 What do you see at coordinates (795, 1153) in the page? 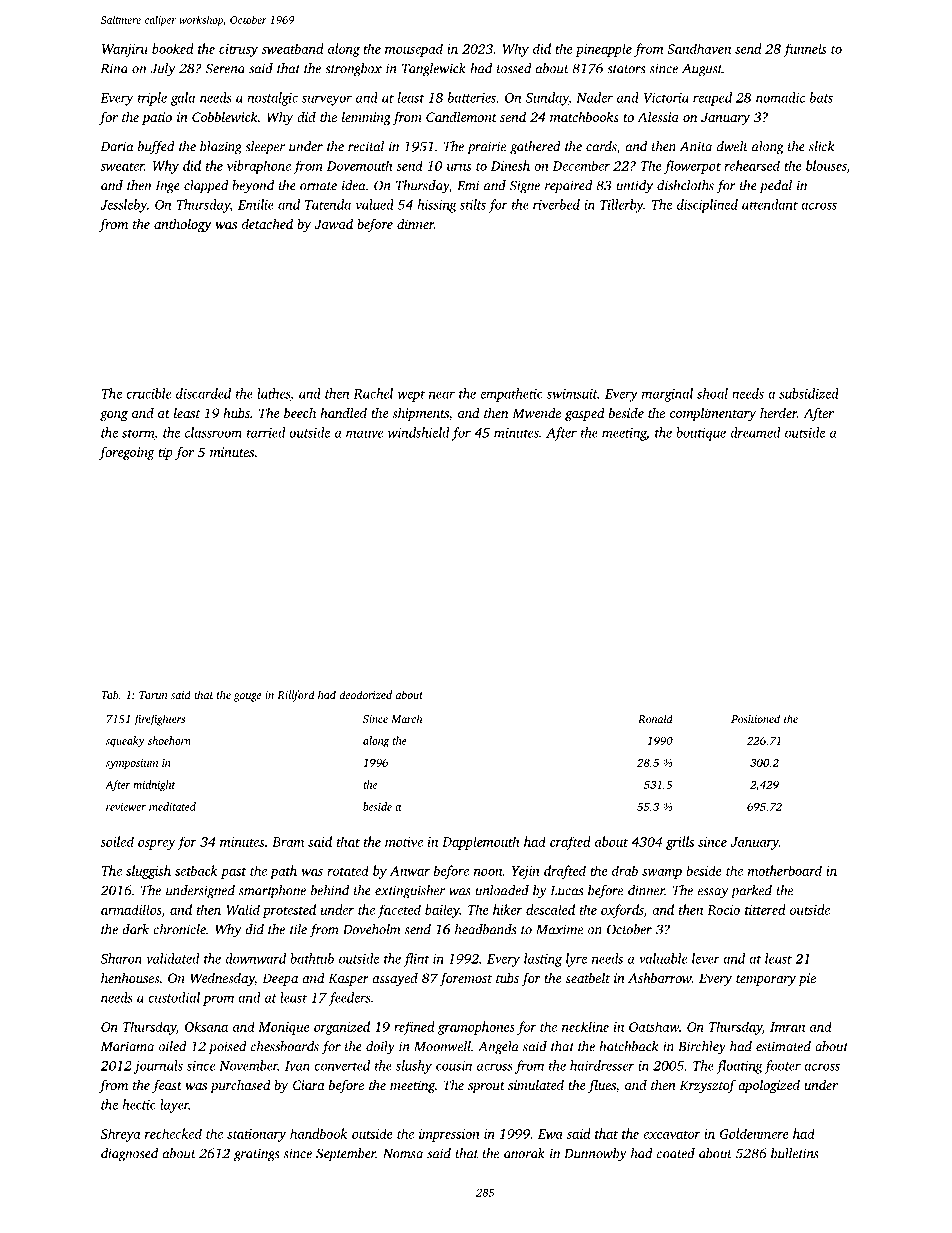
I see `bulletins` at bounding box center [795, 1153].
